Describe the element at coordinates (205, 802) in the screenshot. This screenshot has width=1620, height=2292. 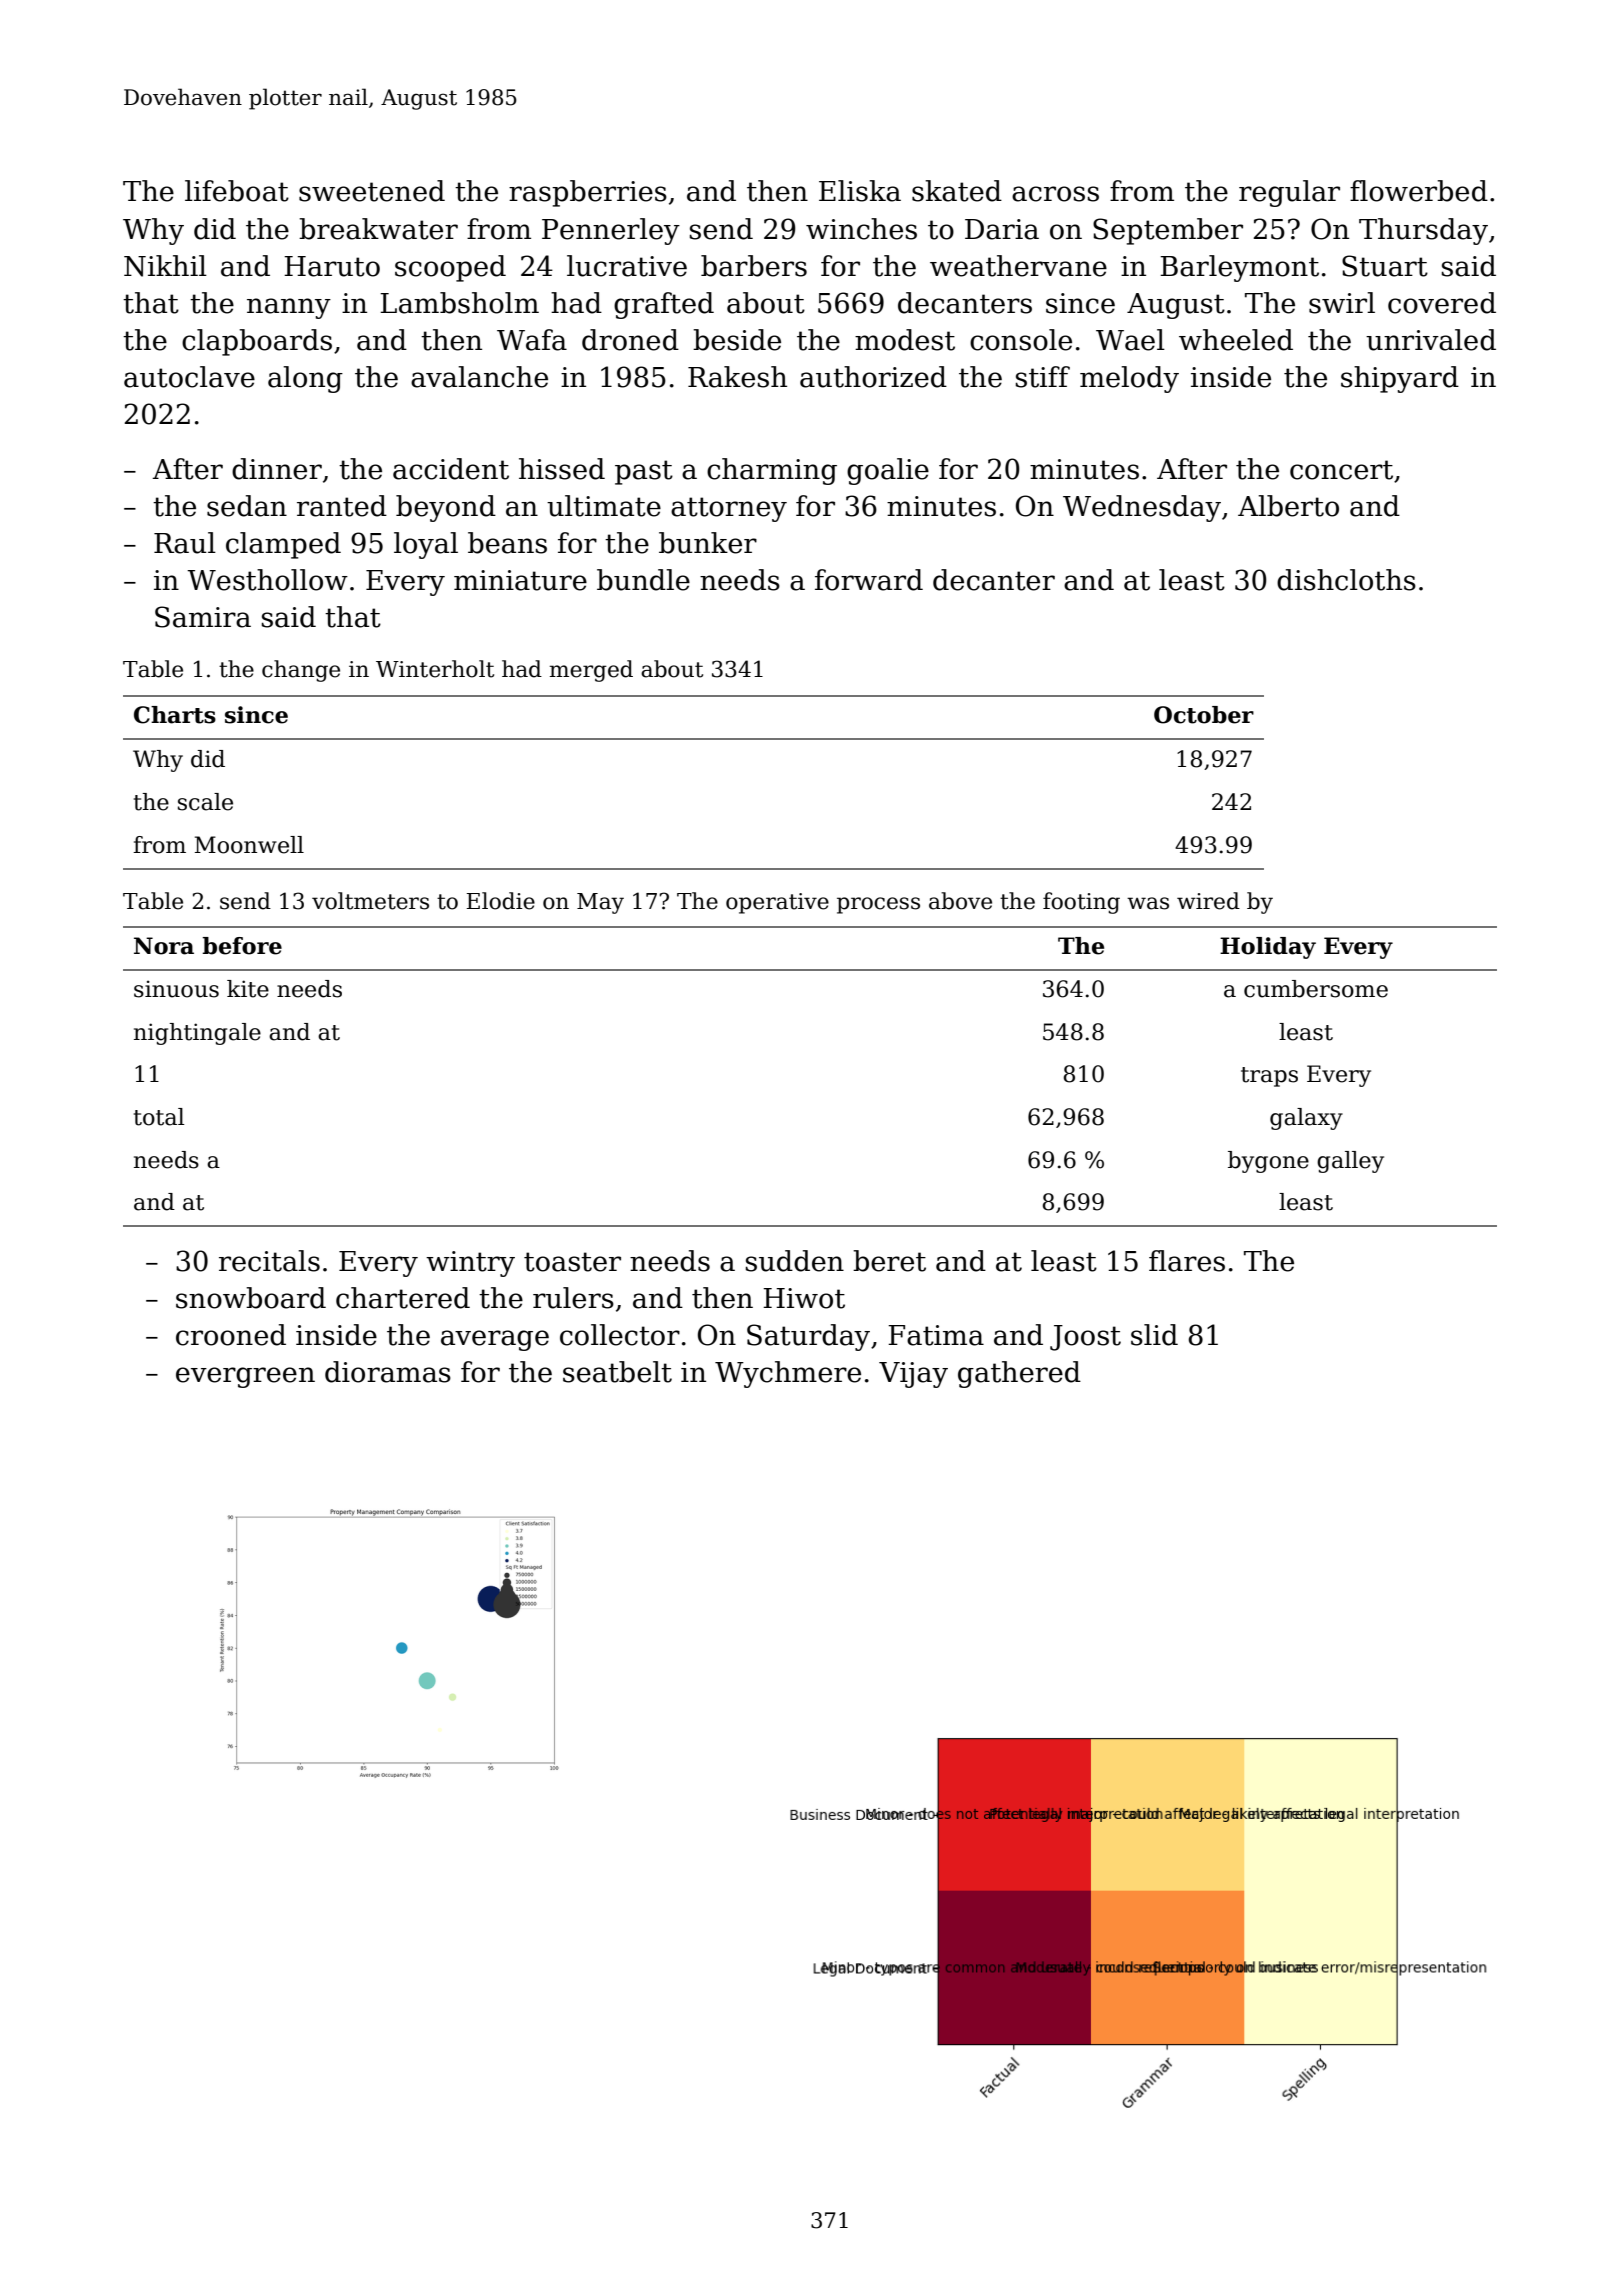
I see `scale` at that location.
